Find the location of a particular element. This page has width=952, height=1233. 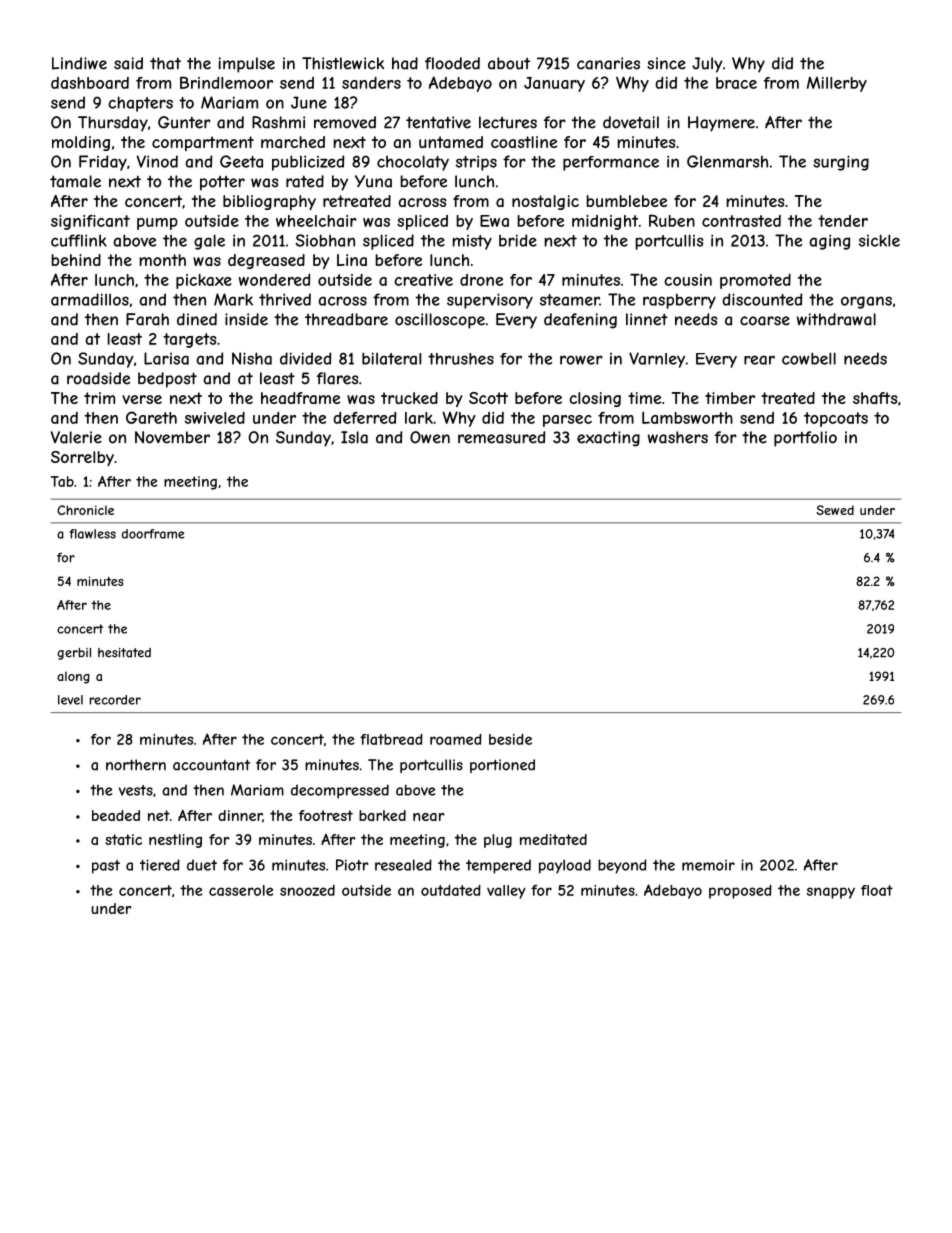

that is located at coordinates (165, 63).
